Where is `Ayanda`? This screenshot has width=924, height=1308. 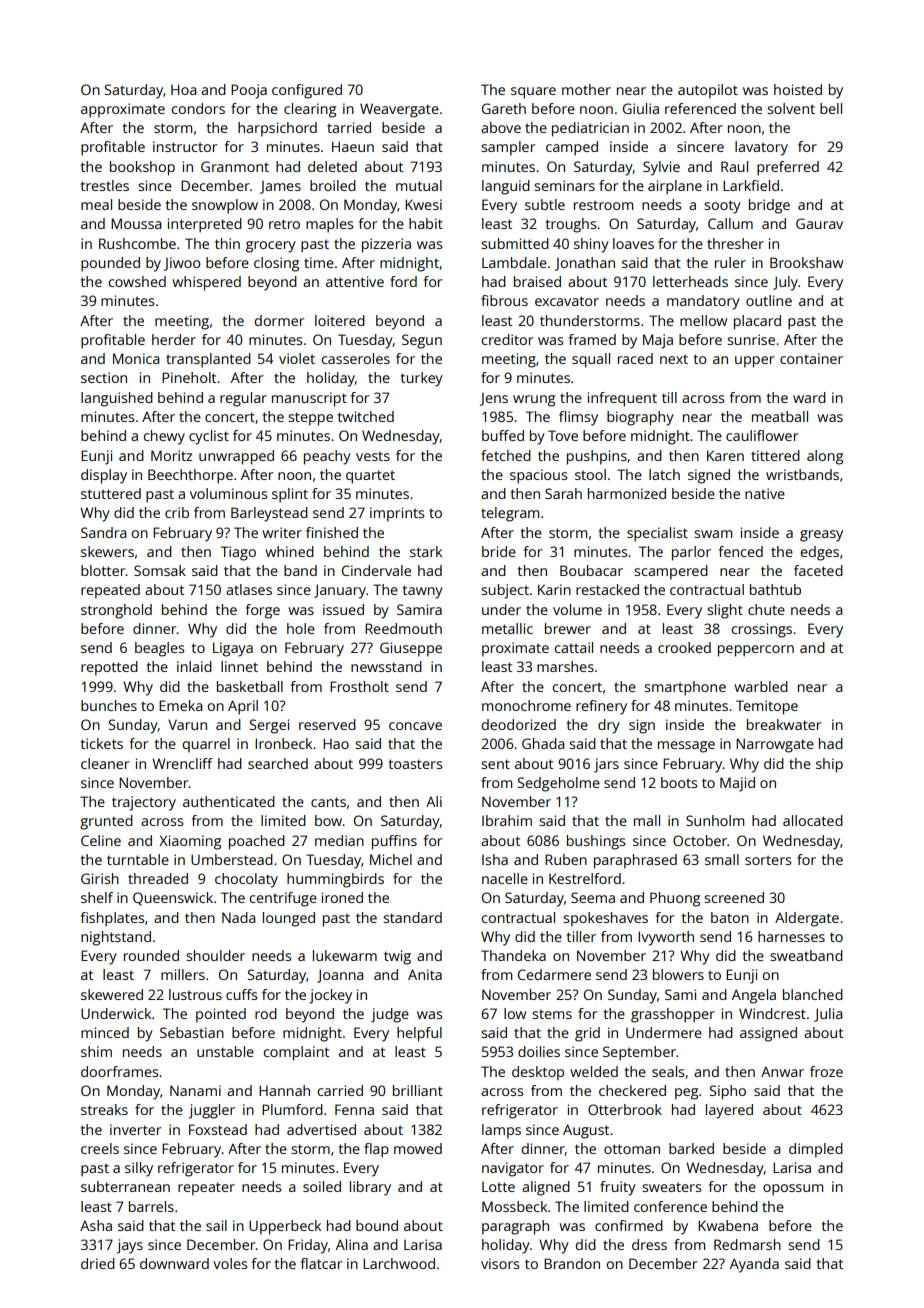 Ayanda is located at coordinates (754, 1265).
